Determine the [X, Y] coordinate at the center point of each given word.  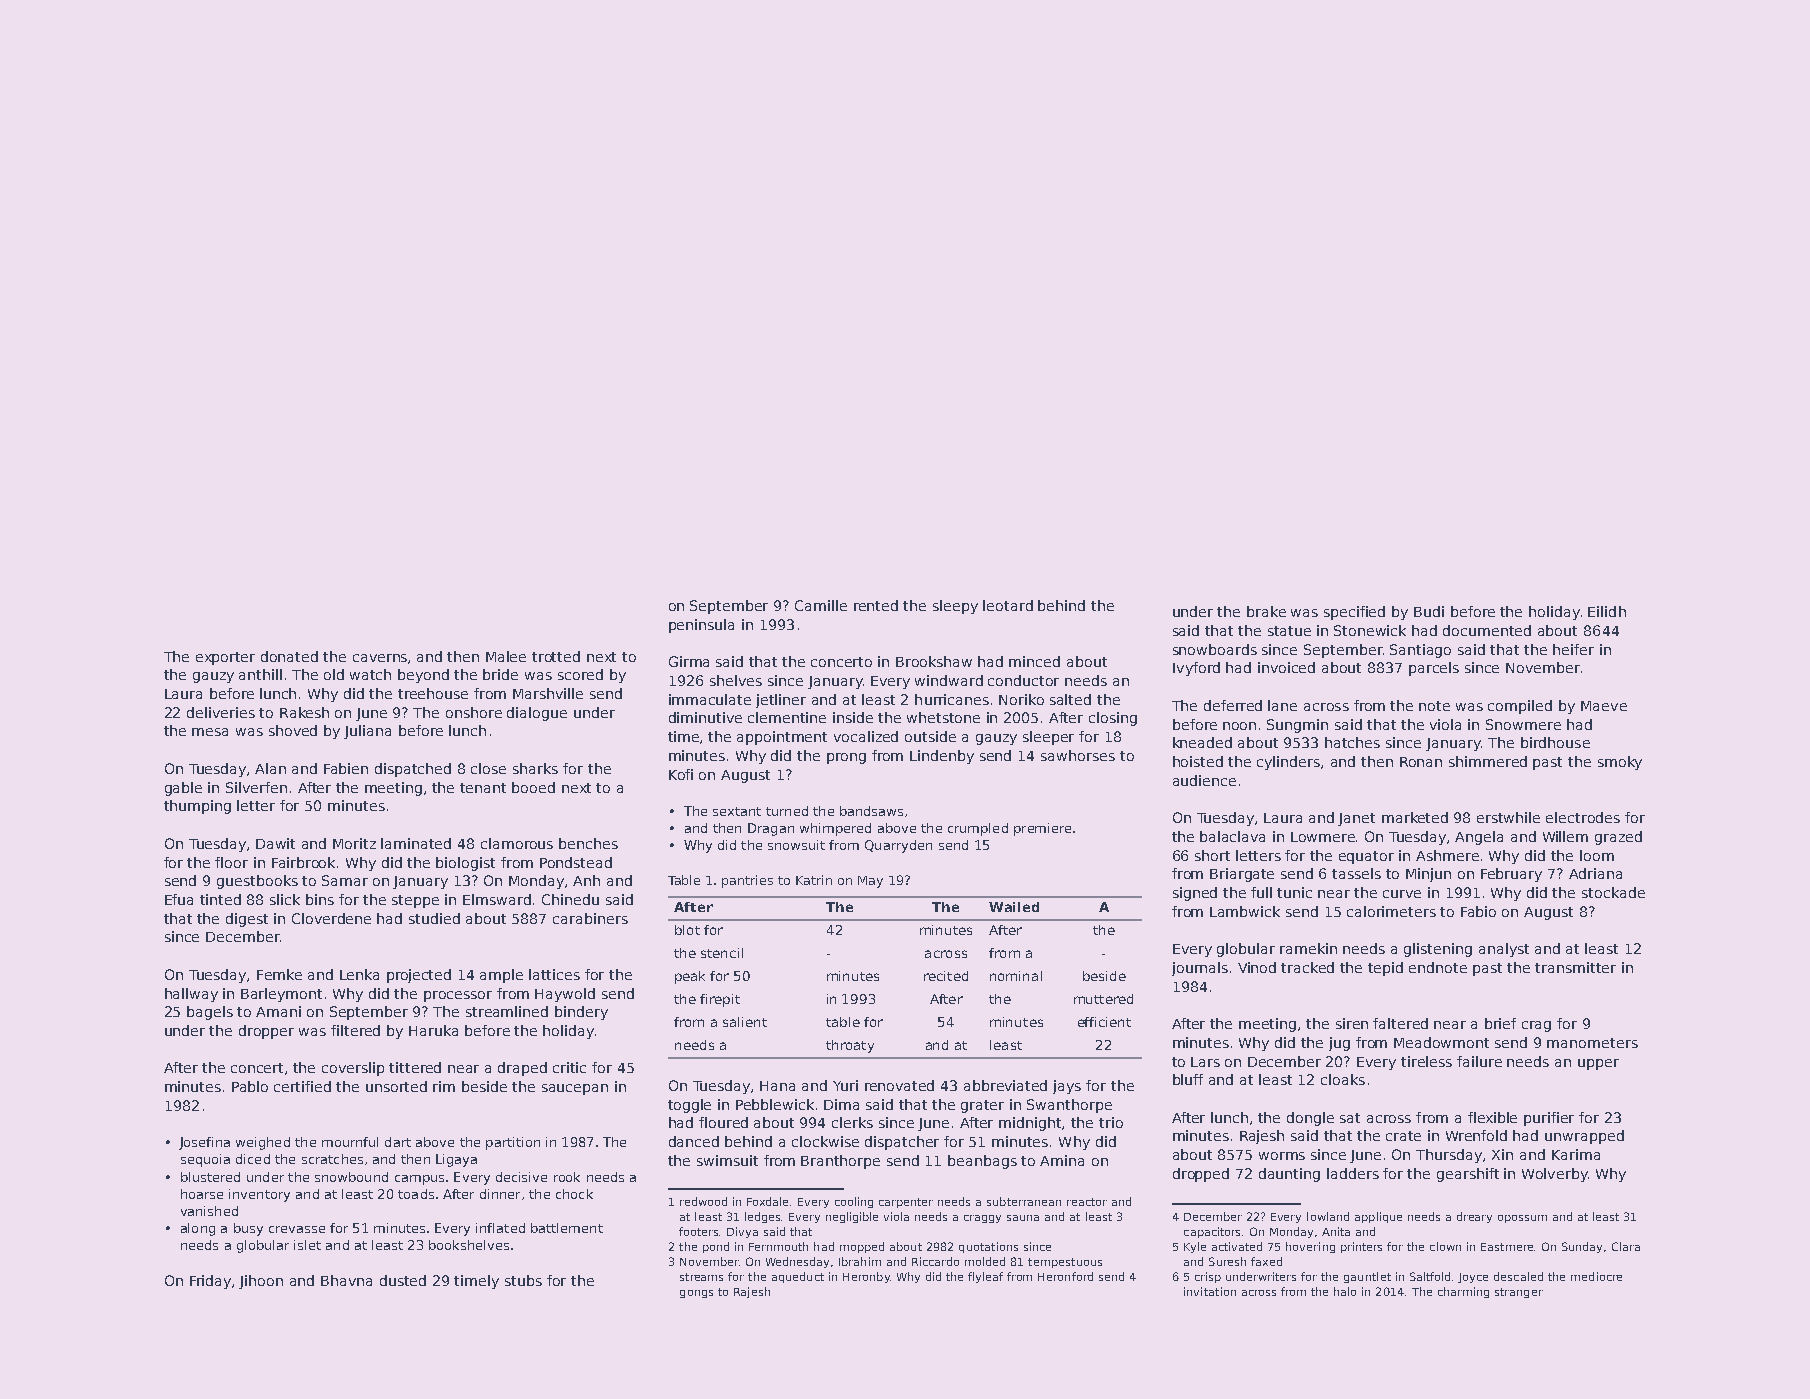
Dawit [275, 843]
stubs [523, 1280]
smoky [1620, 763]
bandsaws [871, 811]
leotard [1008, 605]
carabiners [590, 918]
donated [289, 656]
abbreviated [1005, 1085]
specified [1354, 613]
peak [690, 977]
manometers [1592, 1043]
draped [522, 1069]
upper [1598, 1064]
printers [1361, 1247]
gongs [696, 1294]
